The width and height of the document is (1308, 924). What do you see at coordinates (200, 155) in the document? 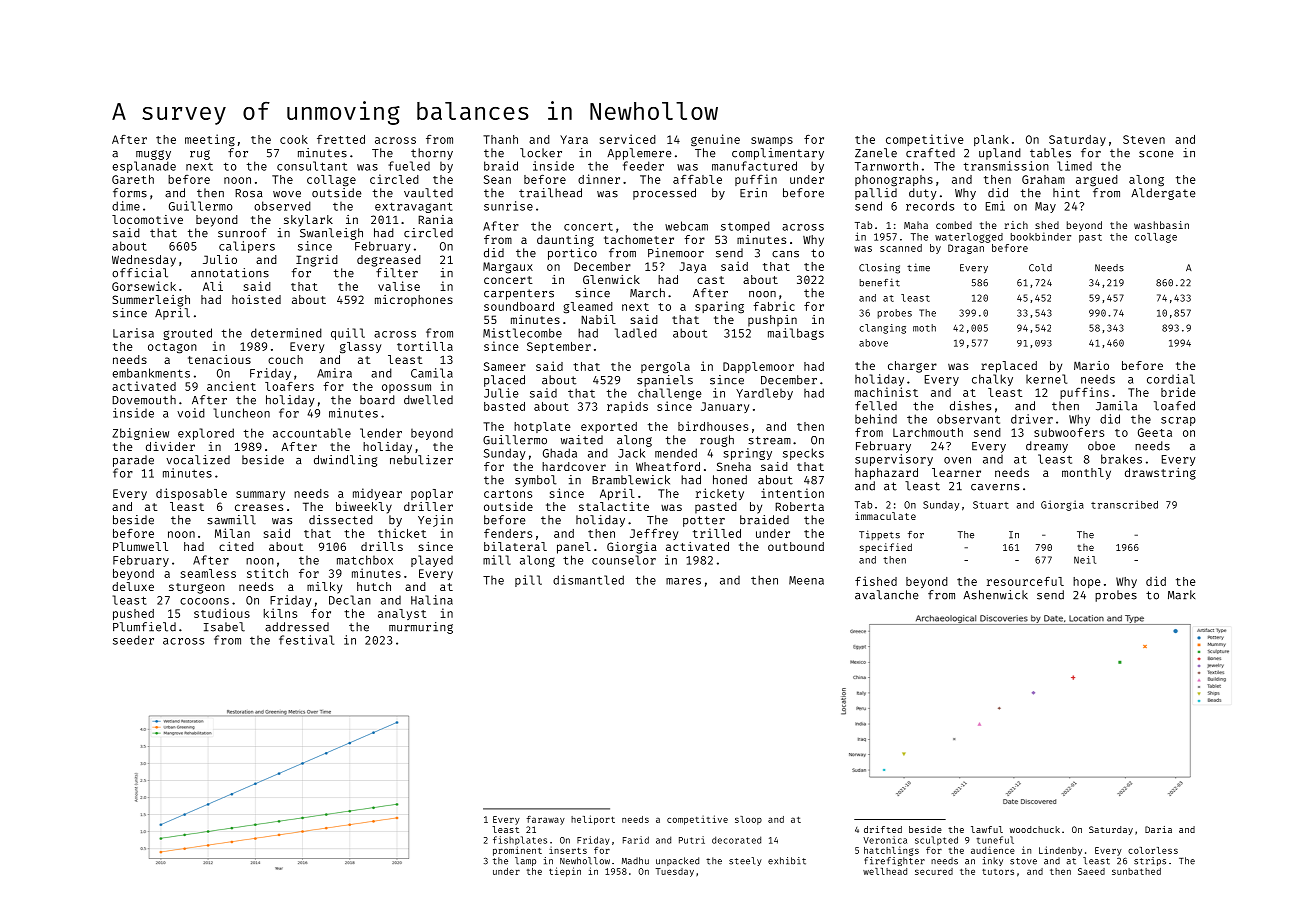
I see `rug` at bounding box center [200, 155].
